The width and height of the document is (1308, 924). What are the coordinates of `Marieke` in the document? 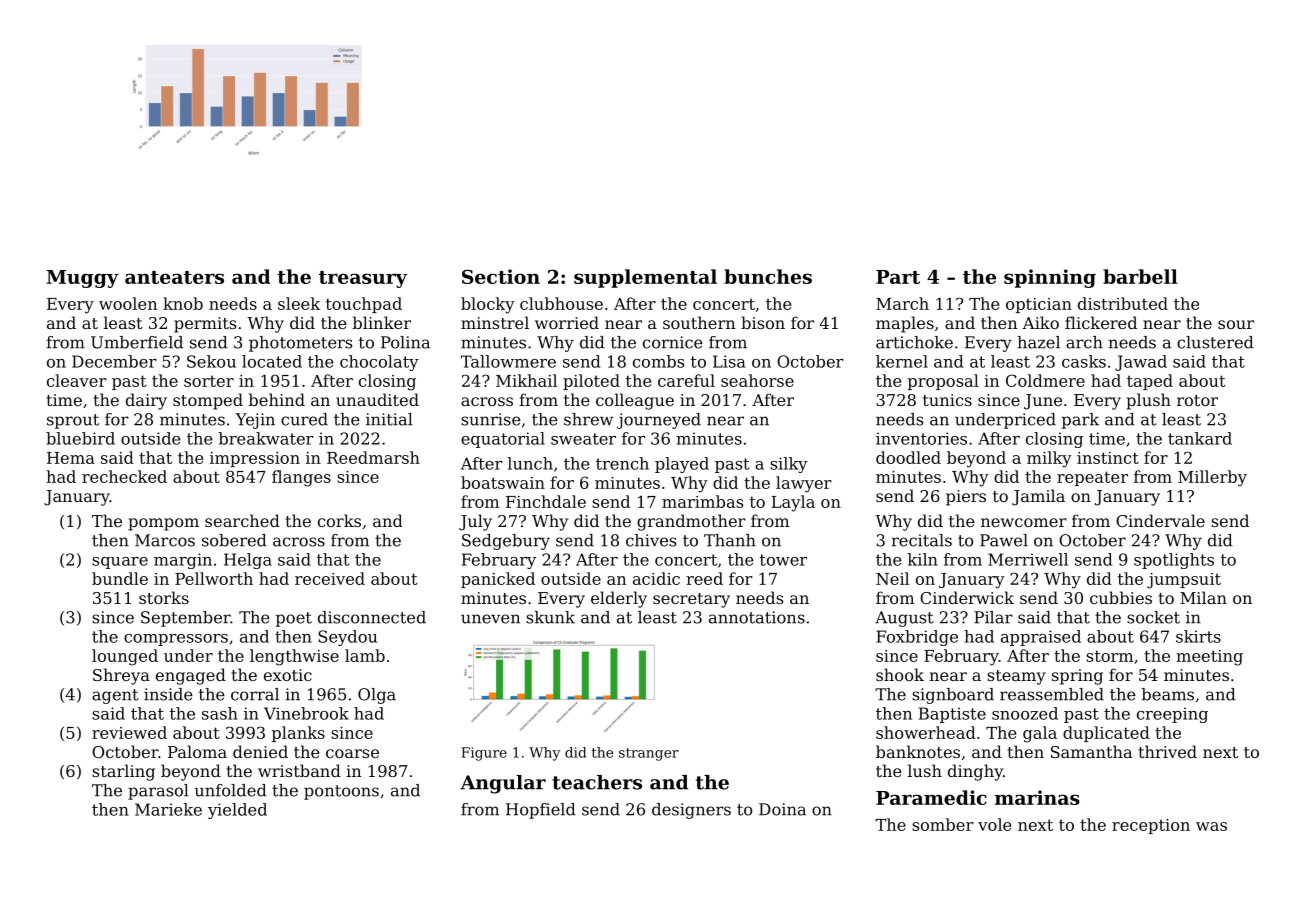 It's located at (168, 809).
